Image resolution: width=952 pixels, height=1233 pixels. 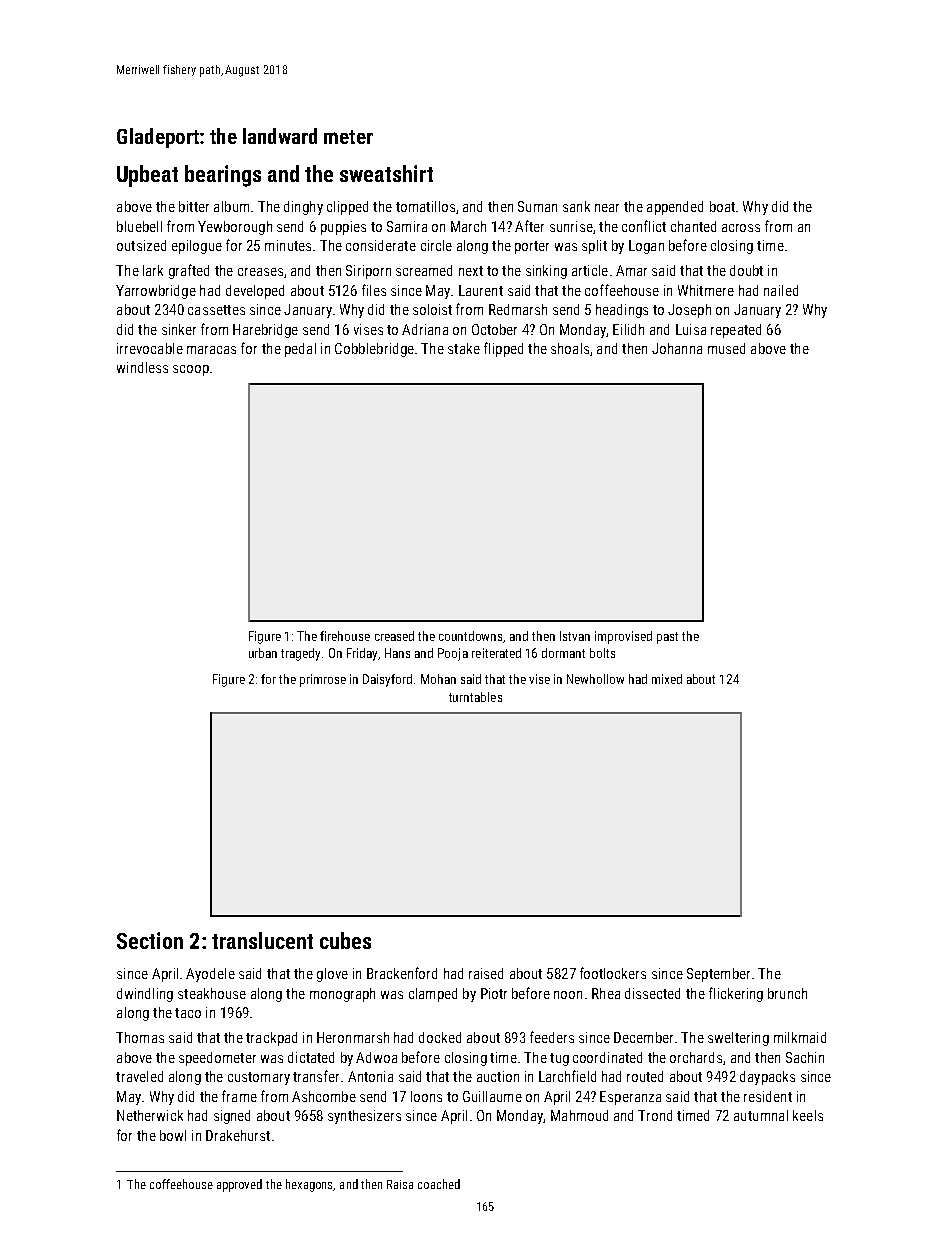 I want to click on Cobblebridge, so click(x=374, y=350).
